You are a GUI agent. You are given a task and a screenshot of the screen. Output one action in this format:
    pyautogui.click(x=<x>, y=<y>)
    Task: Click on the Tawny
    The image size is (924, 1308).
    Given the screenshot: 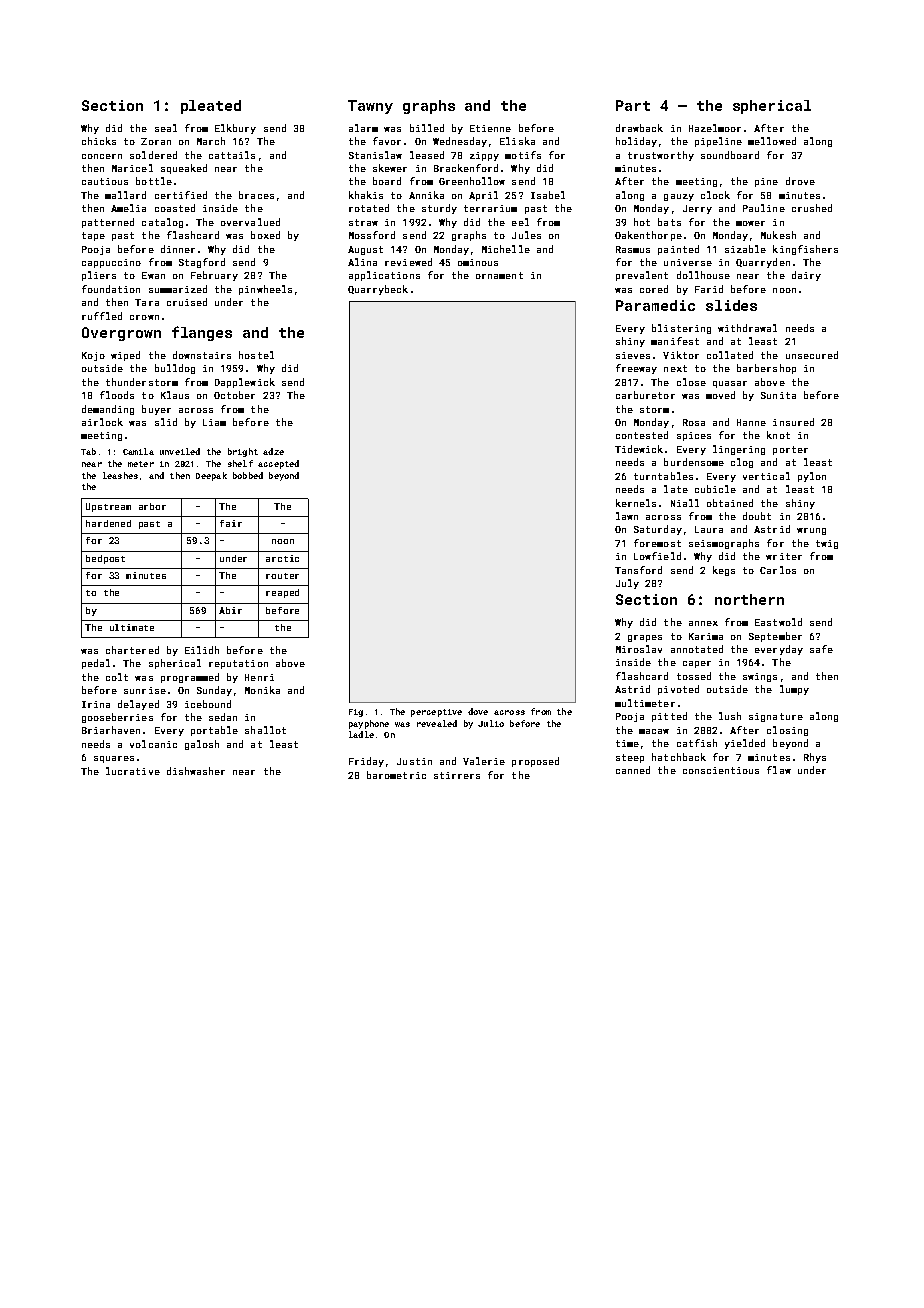 What is the action you would take?
    pyautogui.click(x=370, y=107)
